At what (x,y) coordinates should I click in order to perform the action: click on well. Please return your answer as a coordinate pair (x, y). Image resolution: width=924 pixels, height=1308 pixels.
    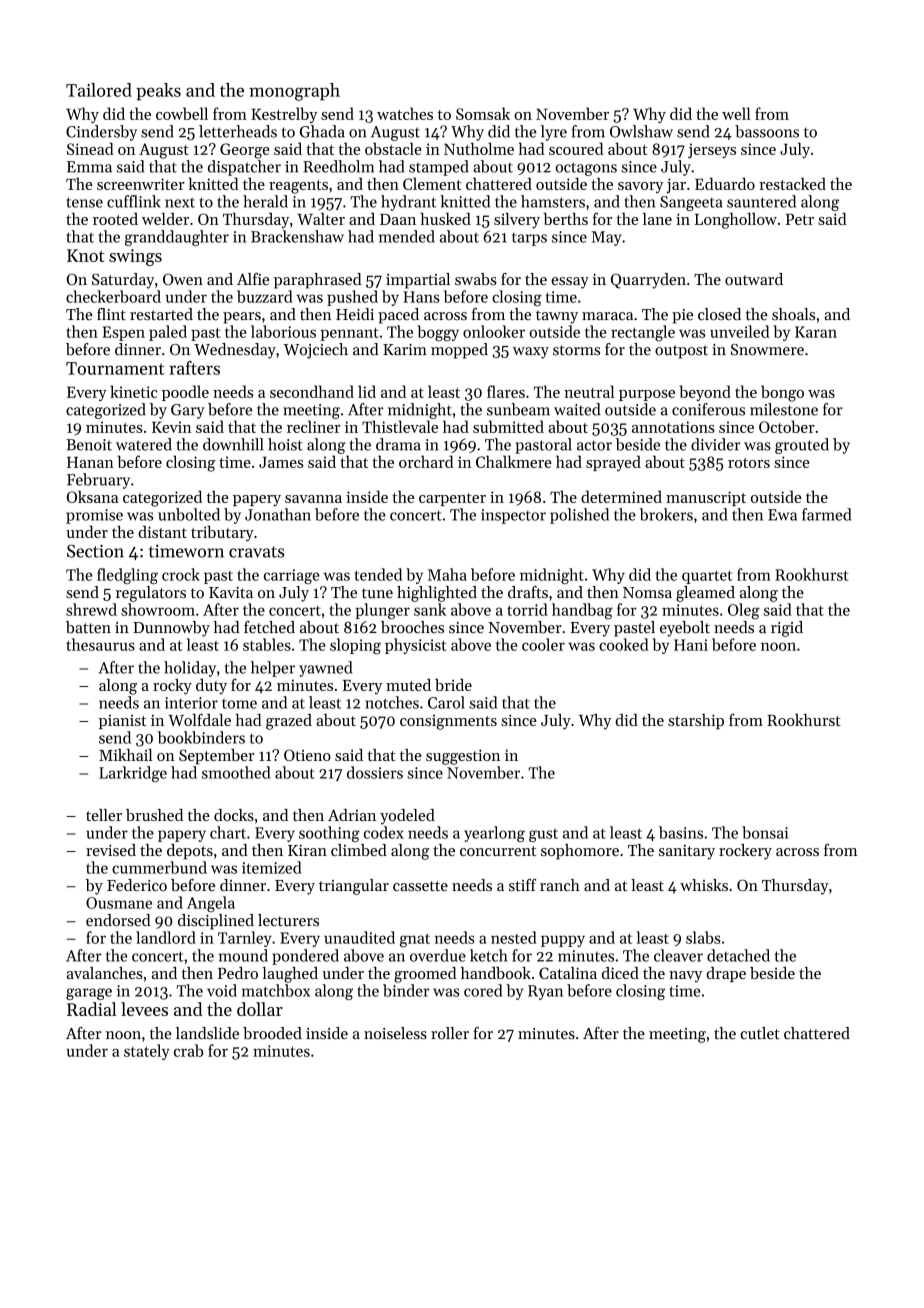
    Looking at the image, I should click on (736, 113).
